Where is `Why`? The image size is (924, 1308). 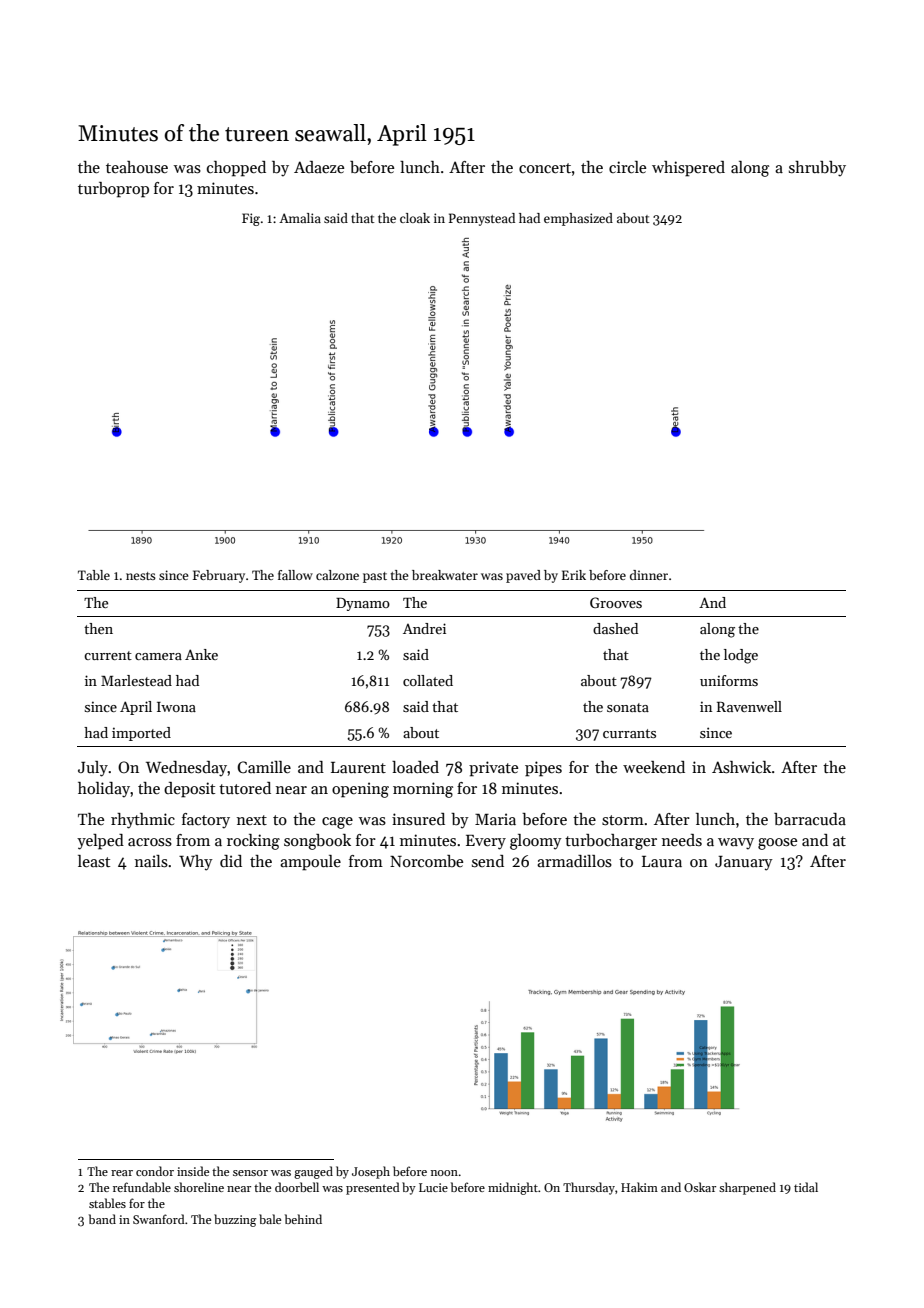 Why is located at coordinates (196, 863).
